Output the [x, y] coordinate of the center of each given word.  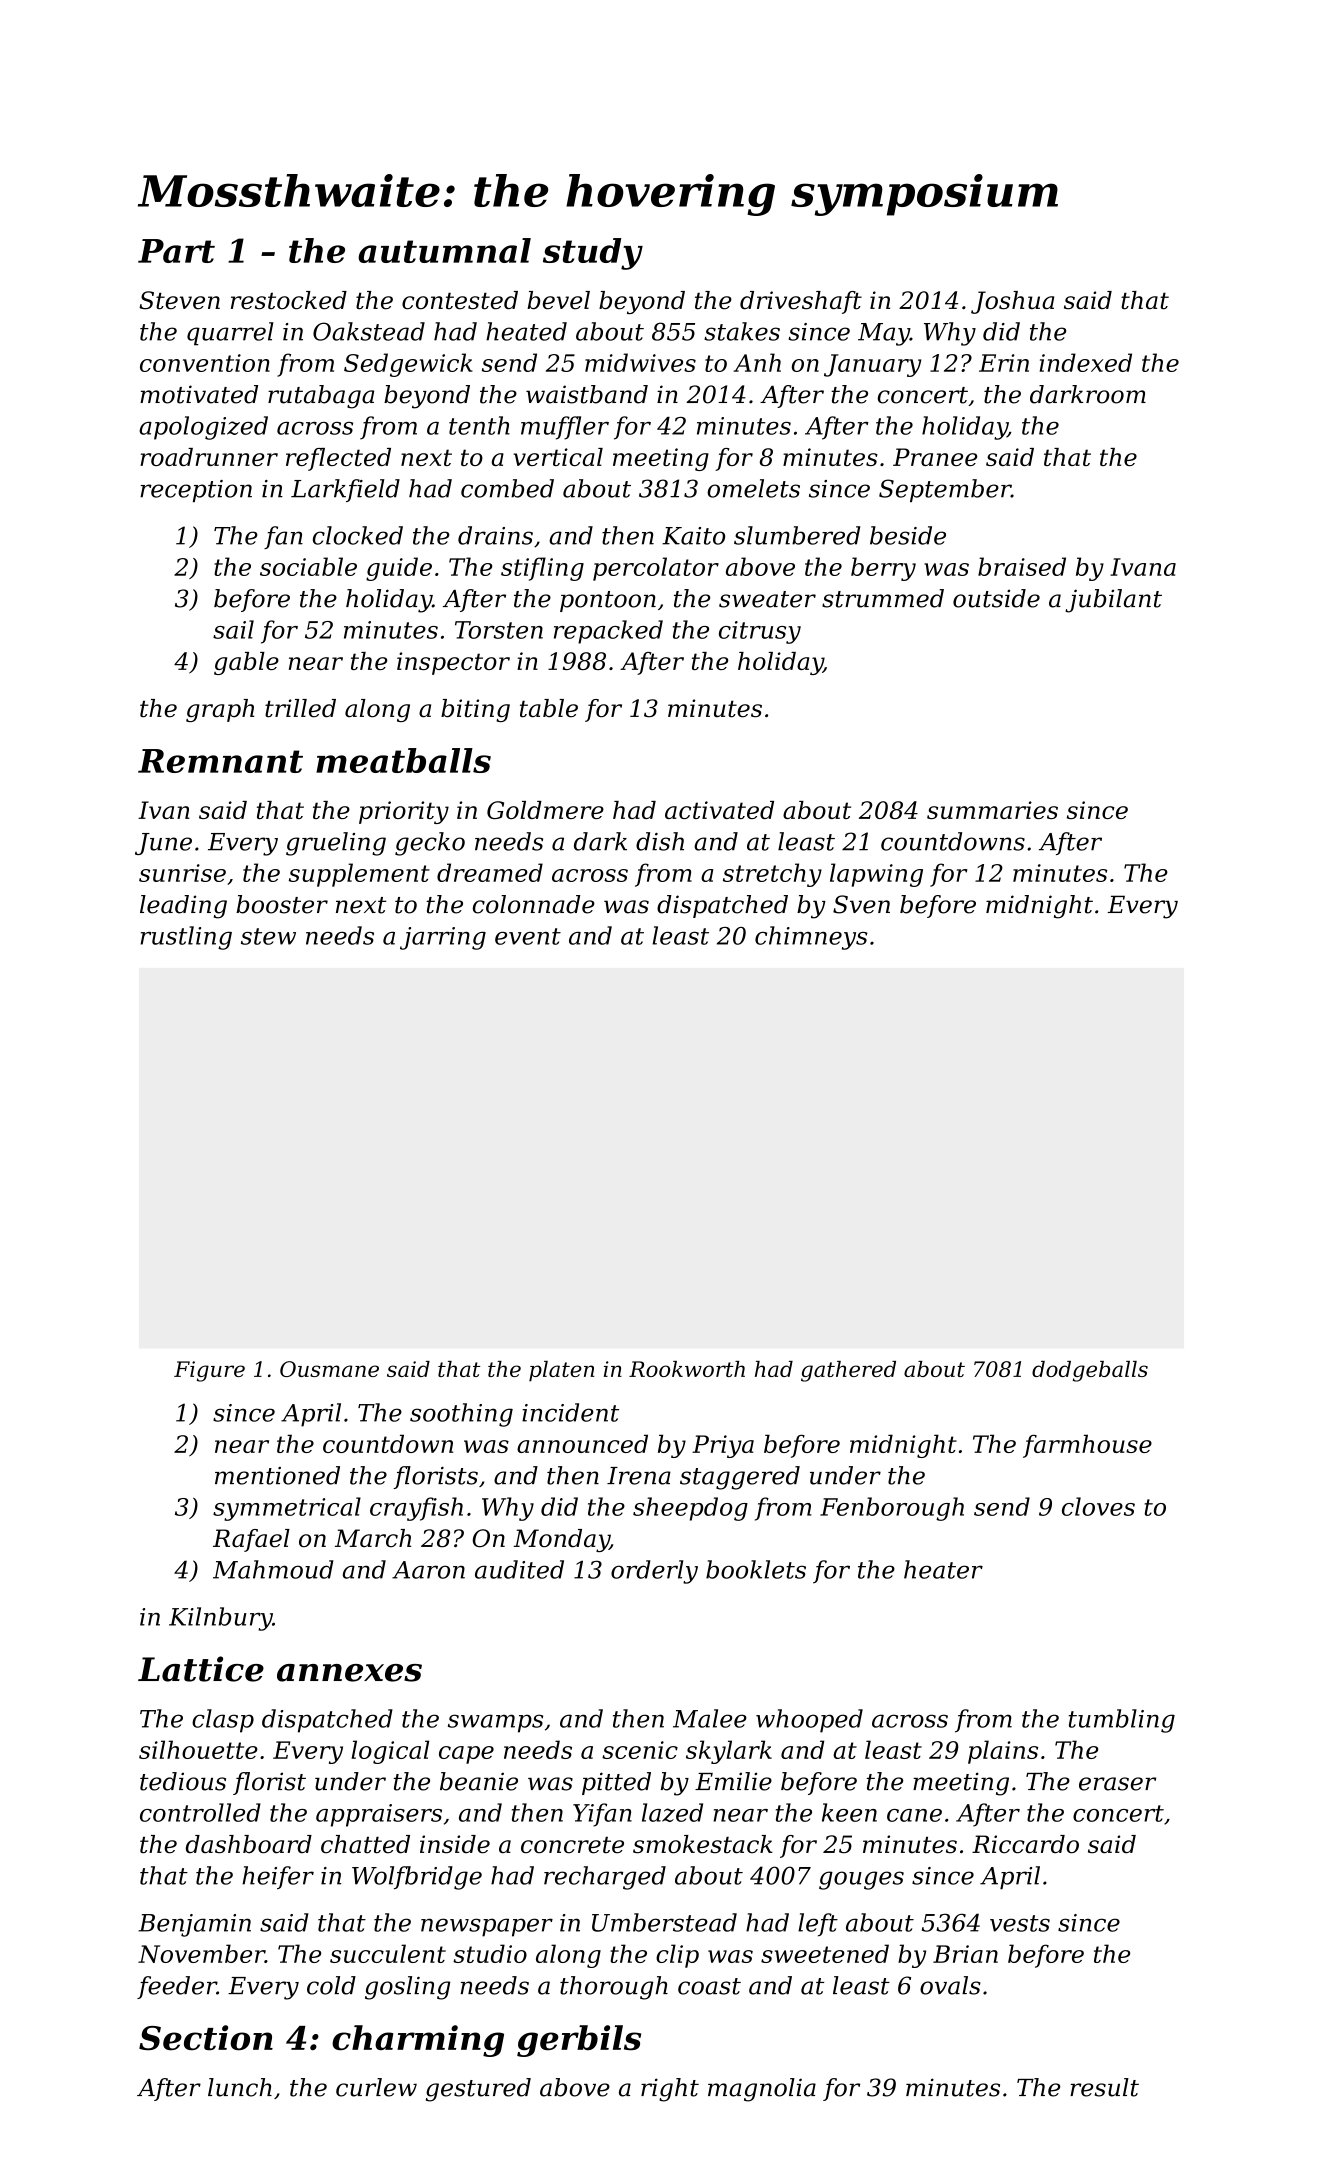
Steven [179, 300]
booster [282, 904]
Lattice [201, 1669]
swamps [495, 1723]
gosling [408, 1988]
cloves [1098, 1506]
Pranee [935, 457]
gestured [478, 2090]
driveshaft [801, 302]
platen [561, 1371]
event [528, 936]
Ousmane [329, 1369]
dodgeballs [1090, 1371]
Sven [861, 904]
